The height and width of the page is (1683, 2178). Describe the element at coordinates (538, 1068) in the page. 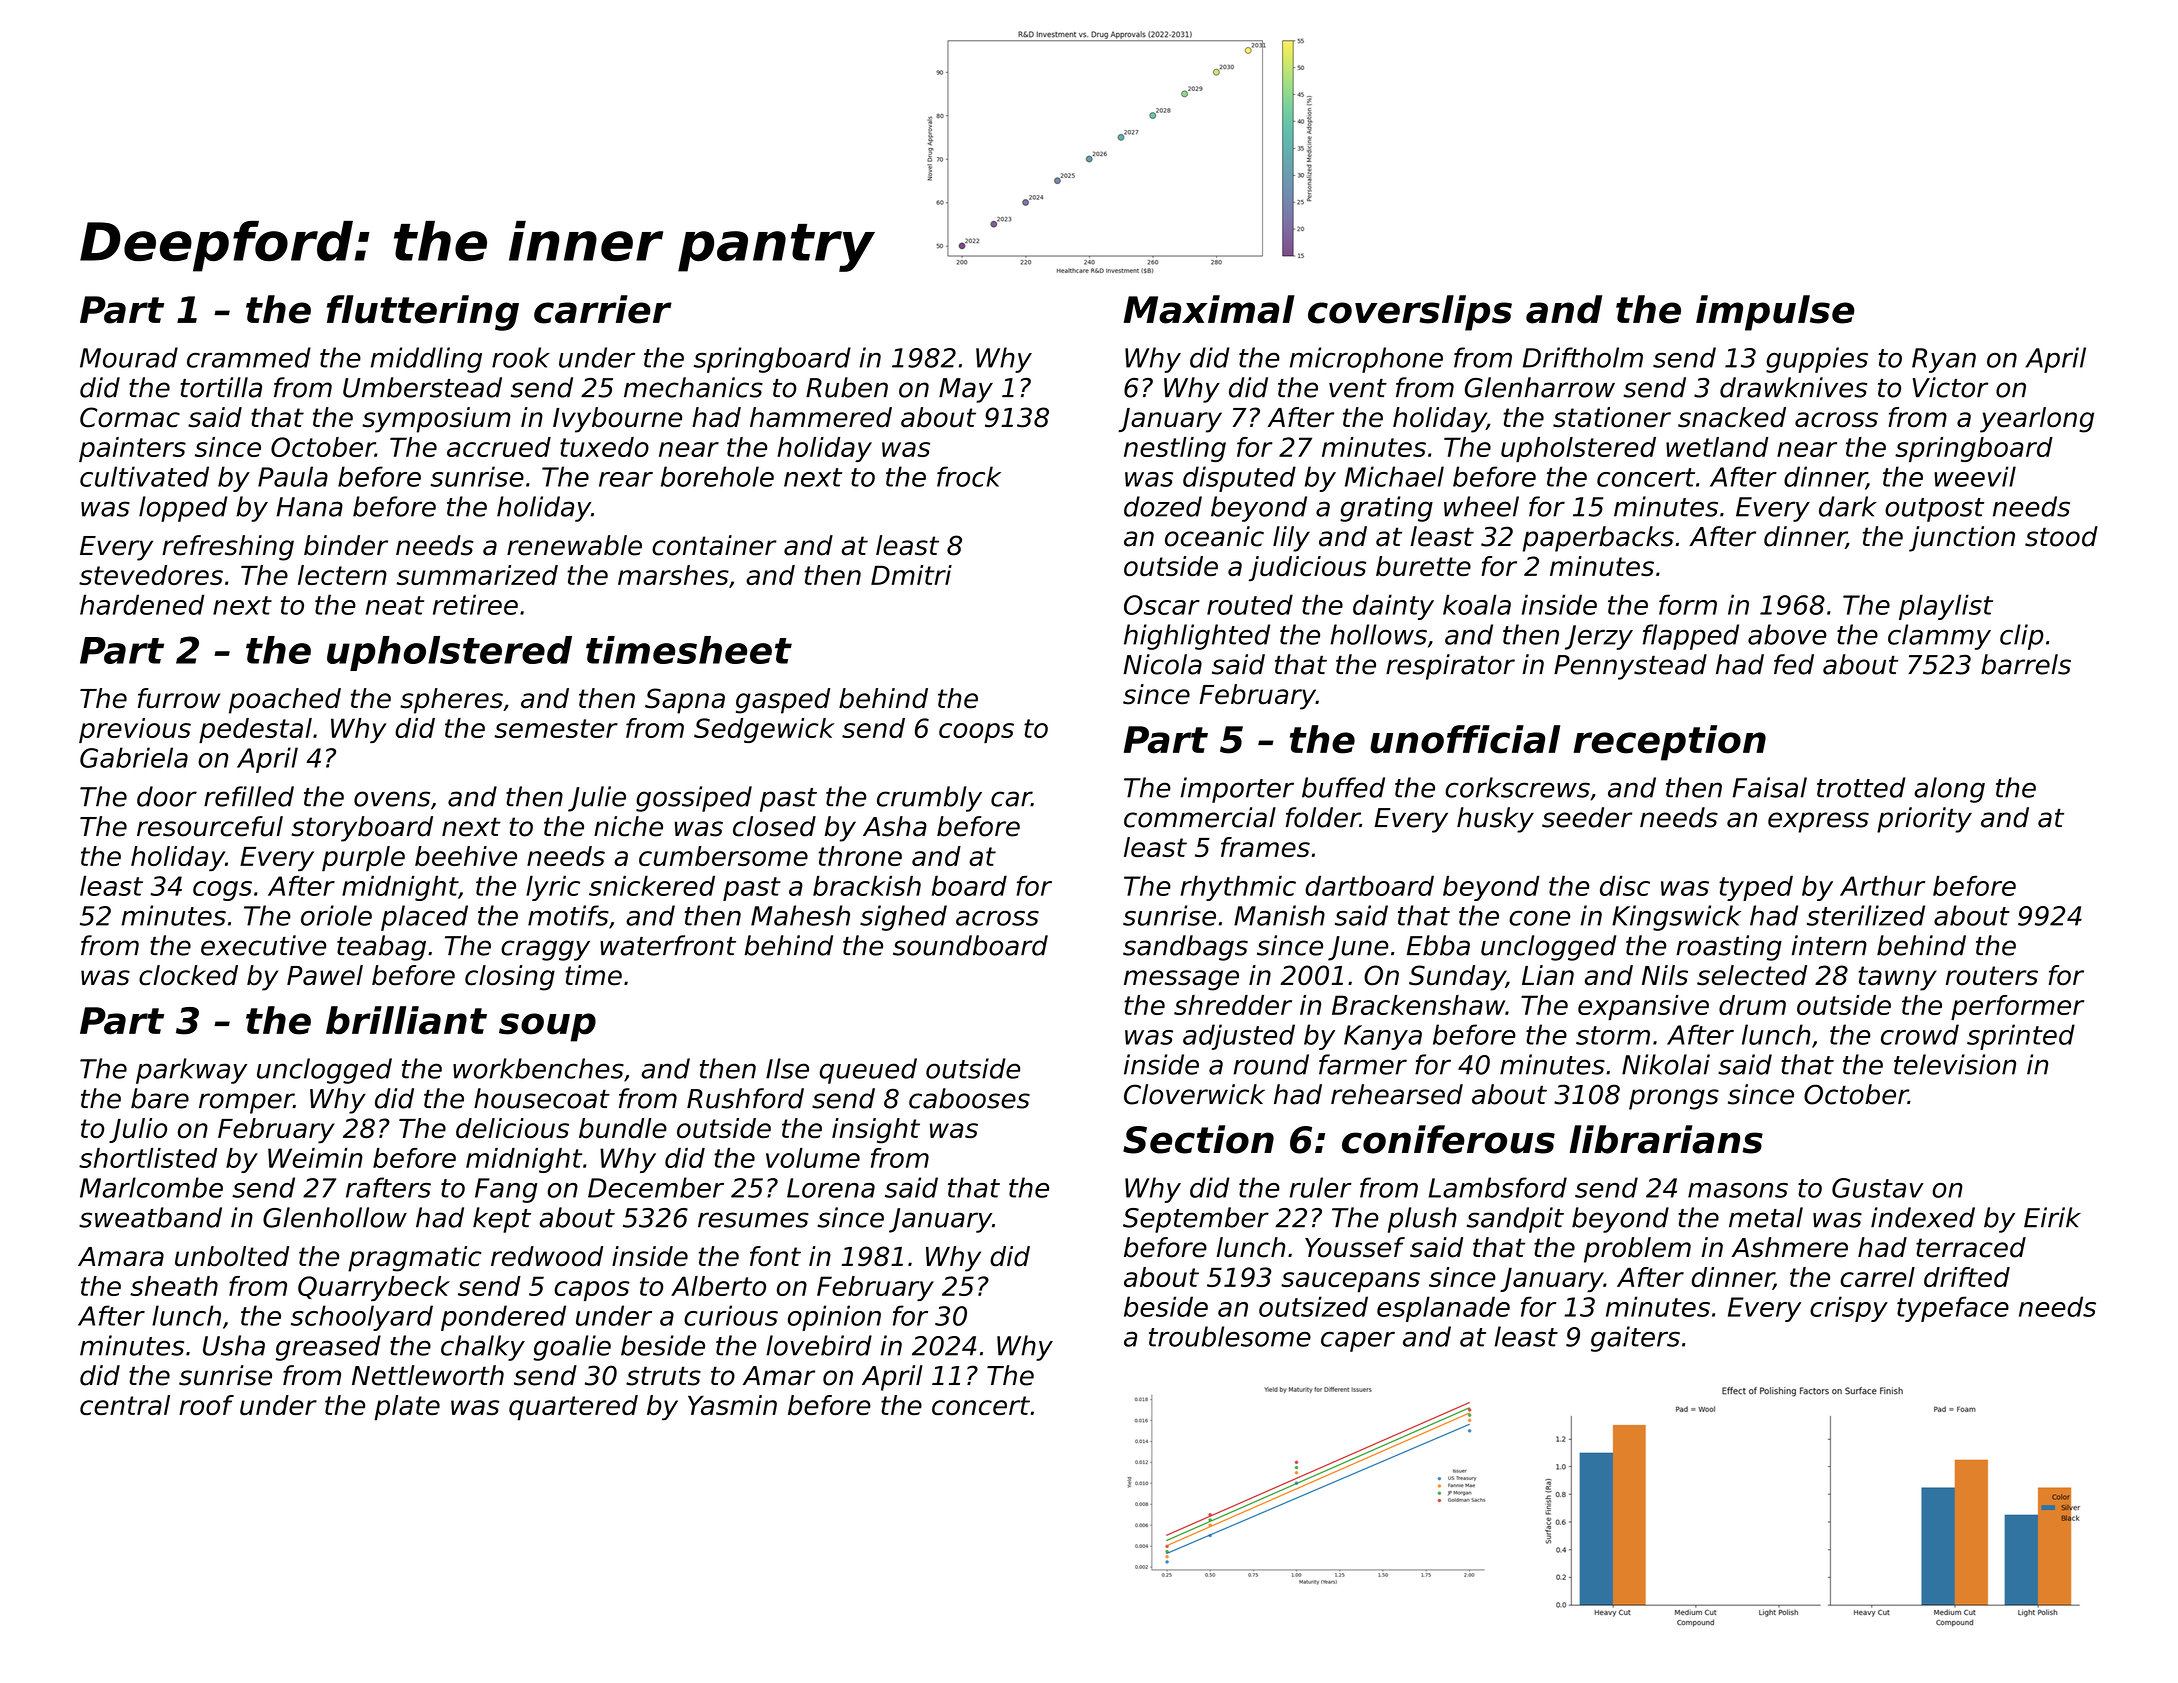

I see `workbenches` at that location.
